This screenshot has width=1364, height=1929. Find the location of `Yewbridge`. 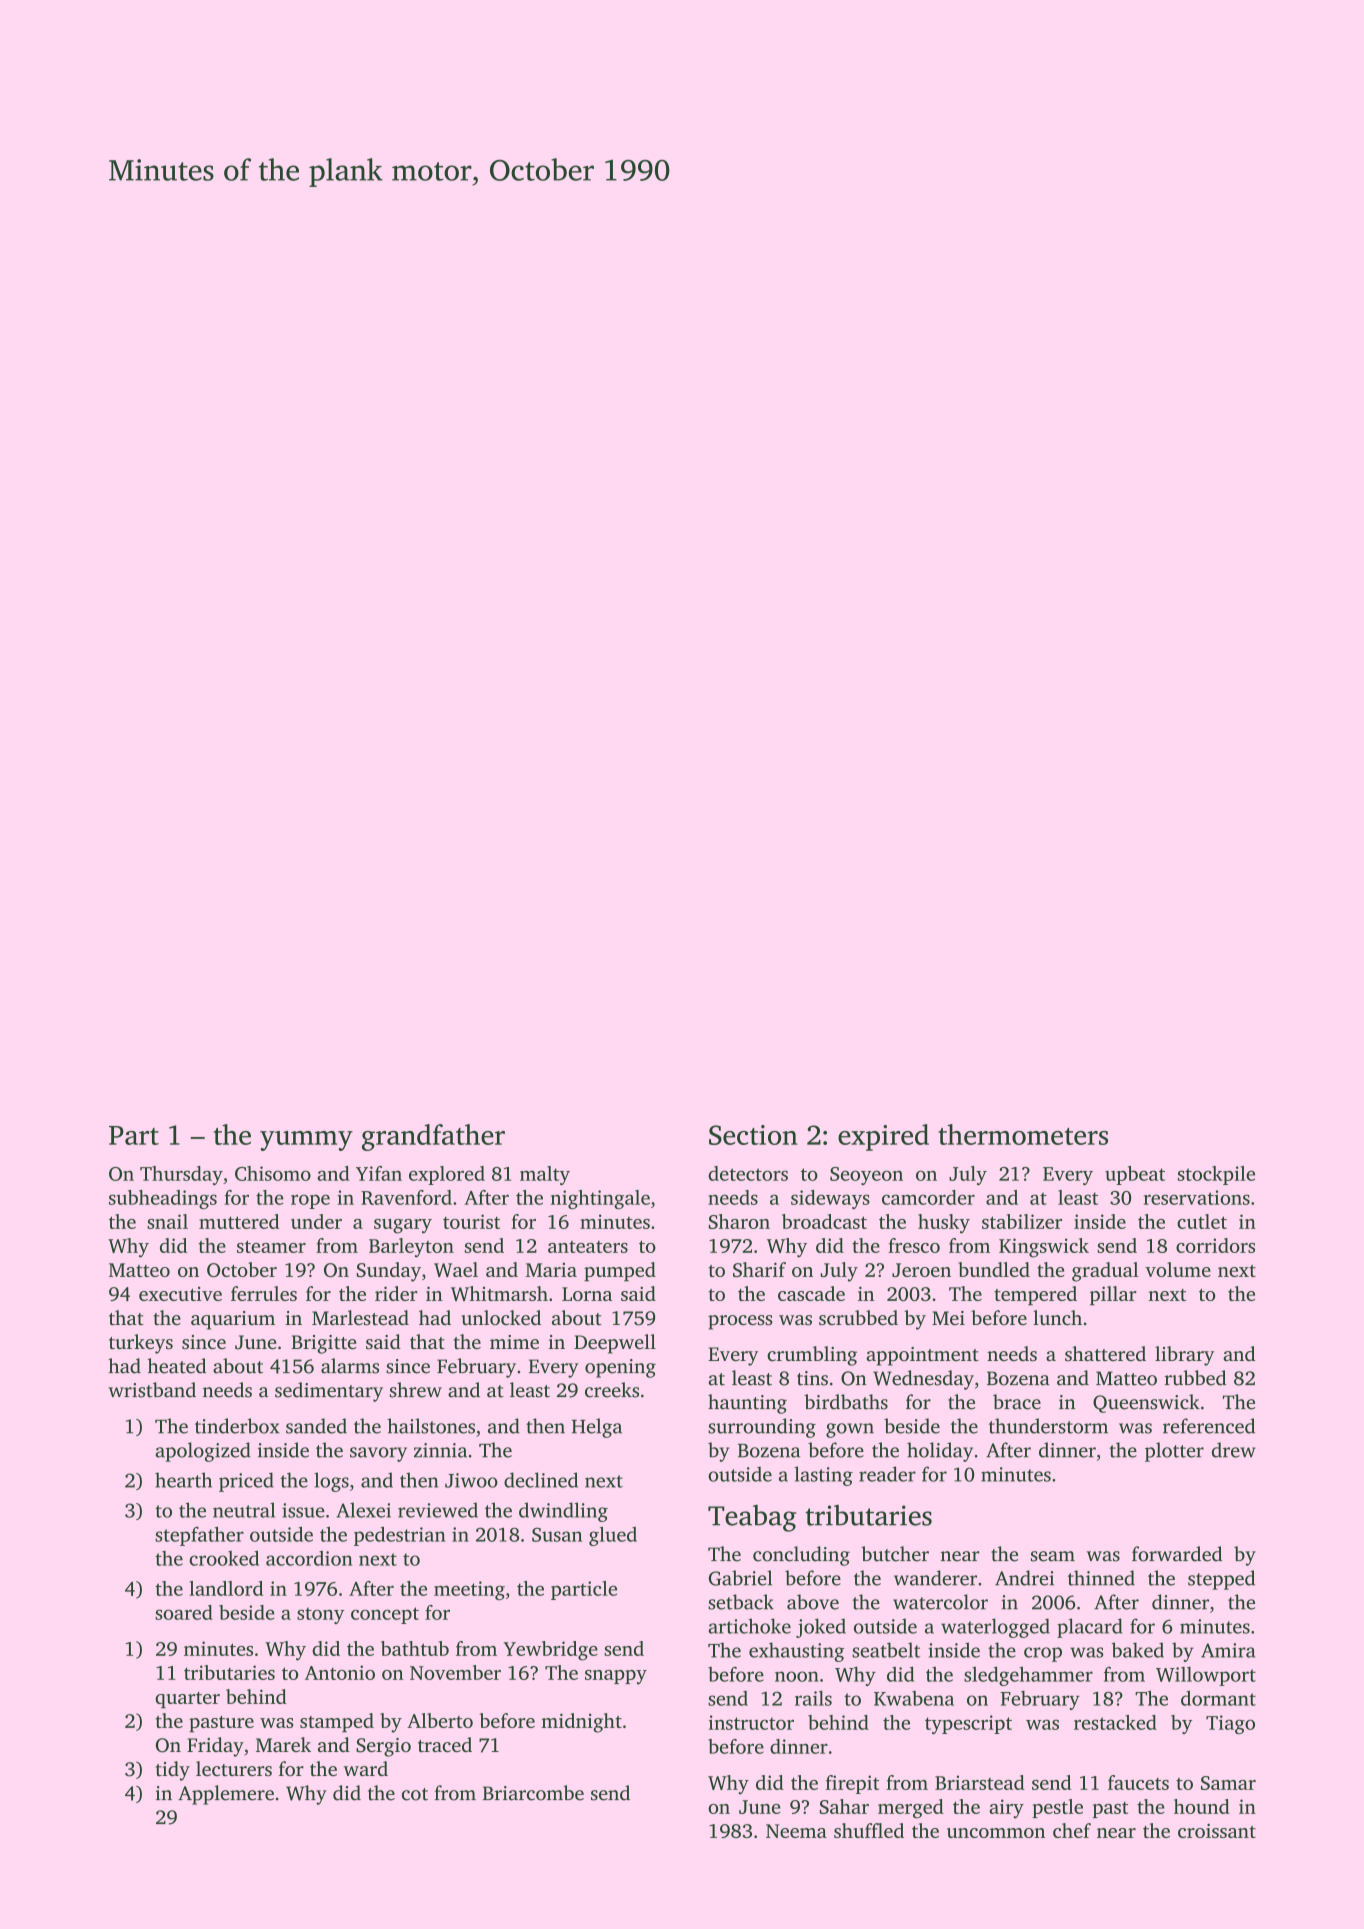

Yewbridge is located at coordinates (550, 1651).
